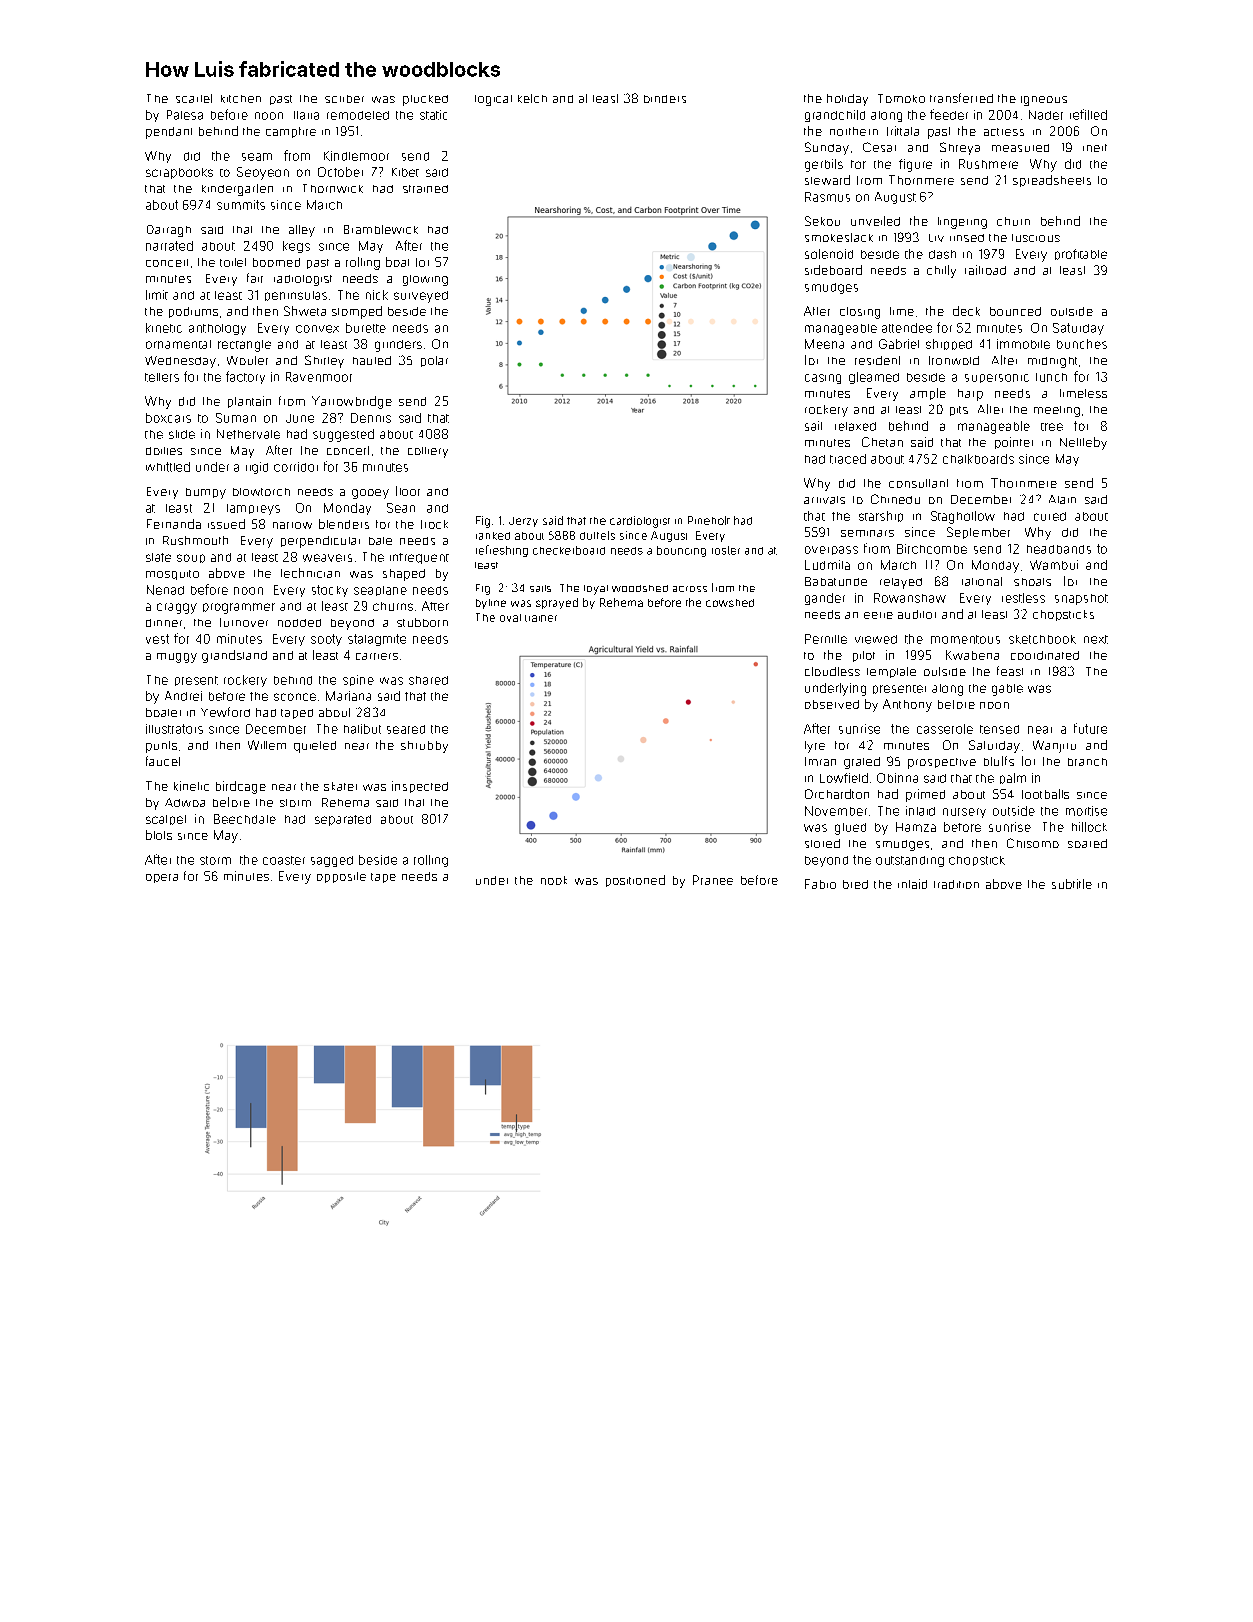  I want to click on logical, so click(493, 100).
